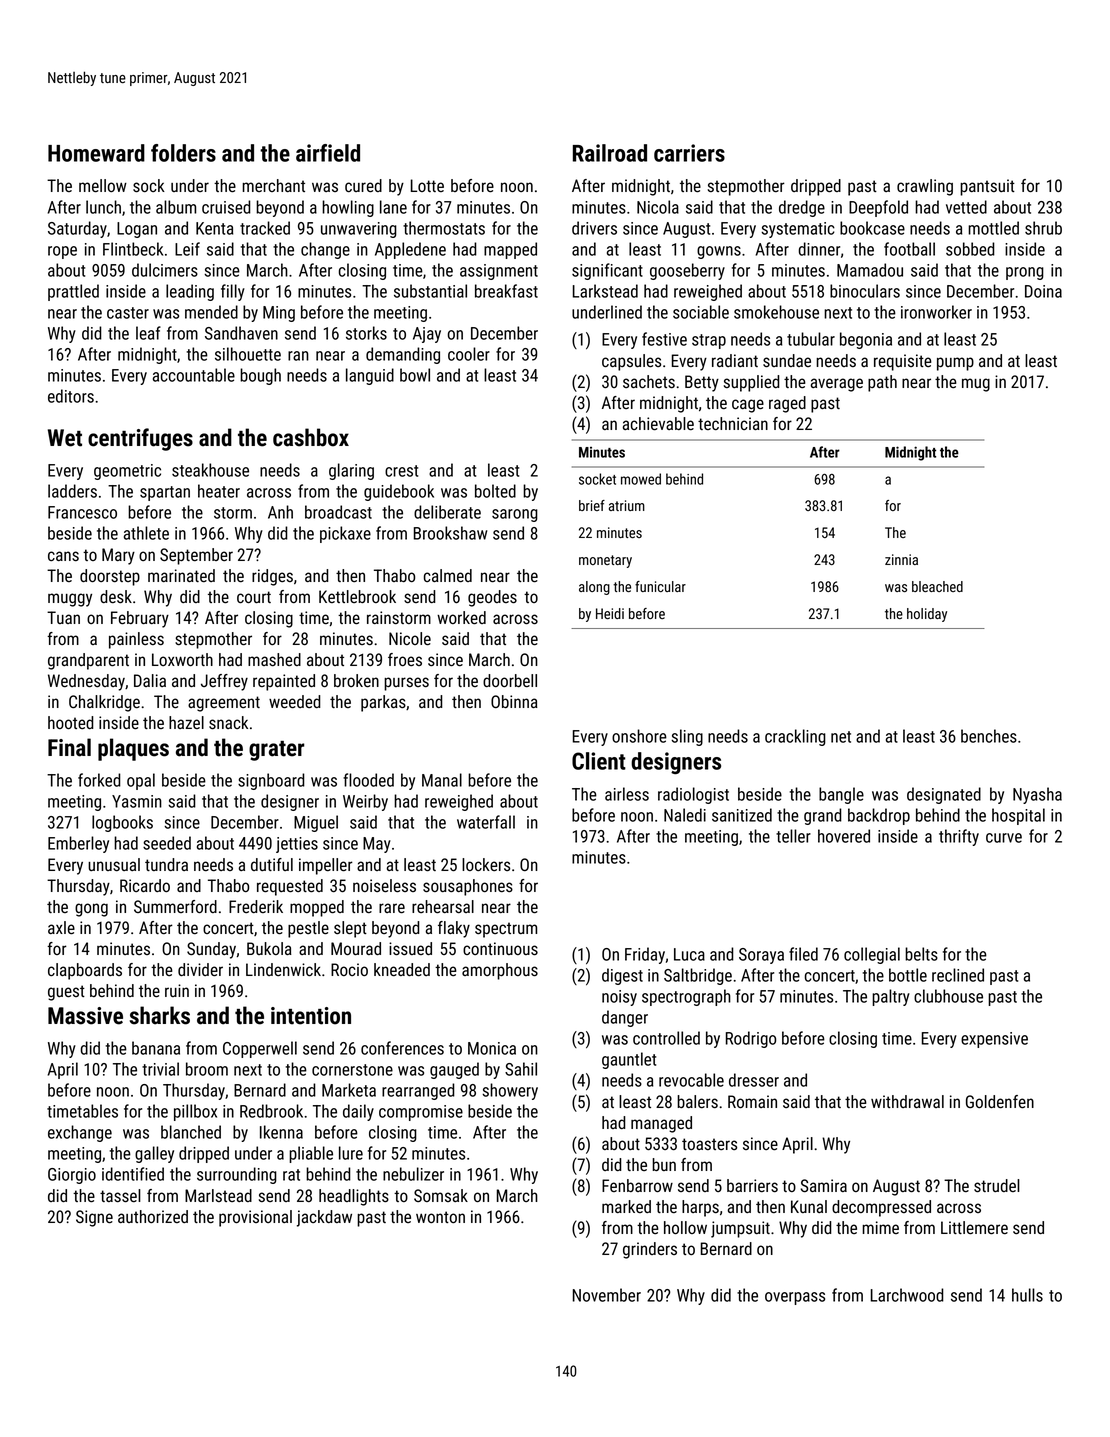 The height and width of the screenshot is (1437, 1110). Describe the element at coordinates (909, 249) in the screenshot. I see `football` at that location.
